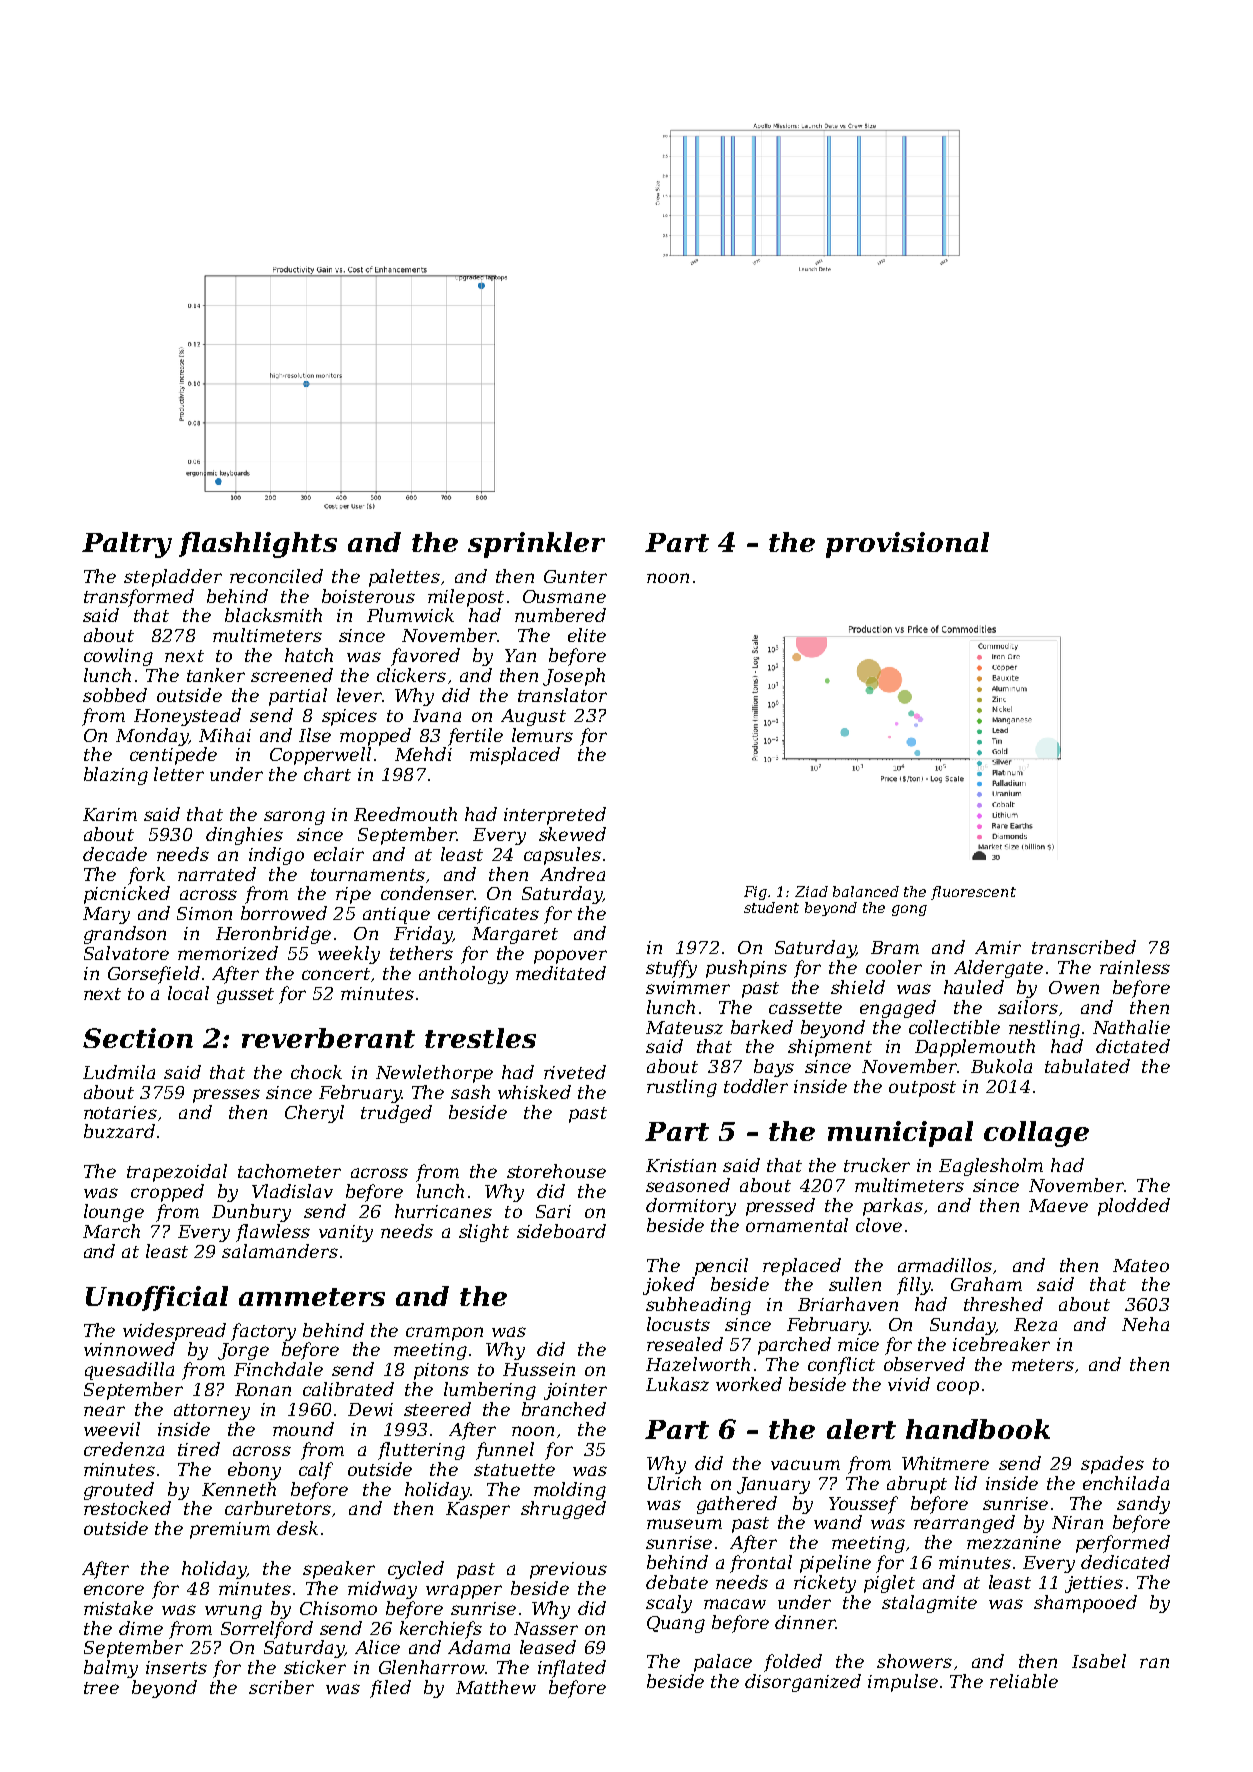  Describe the element at coordinates (230, 1530) in the image. I see `premium` at that location.
